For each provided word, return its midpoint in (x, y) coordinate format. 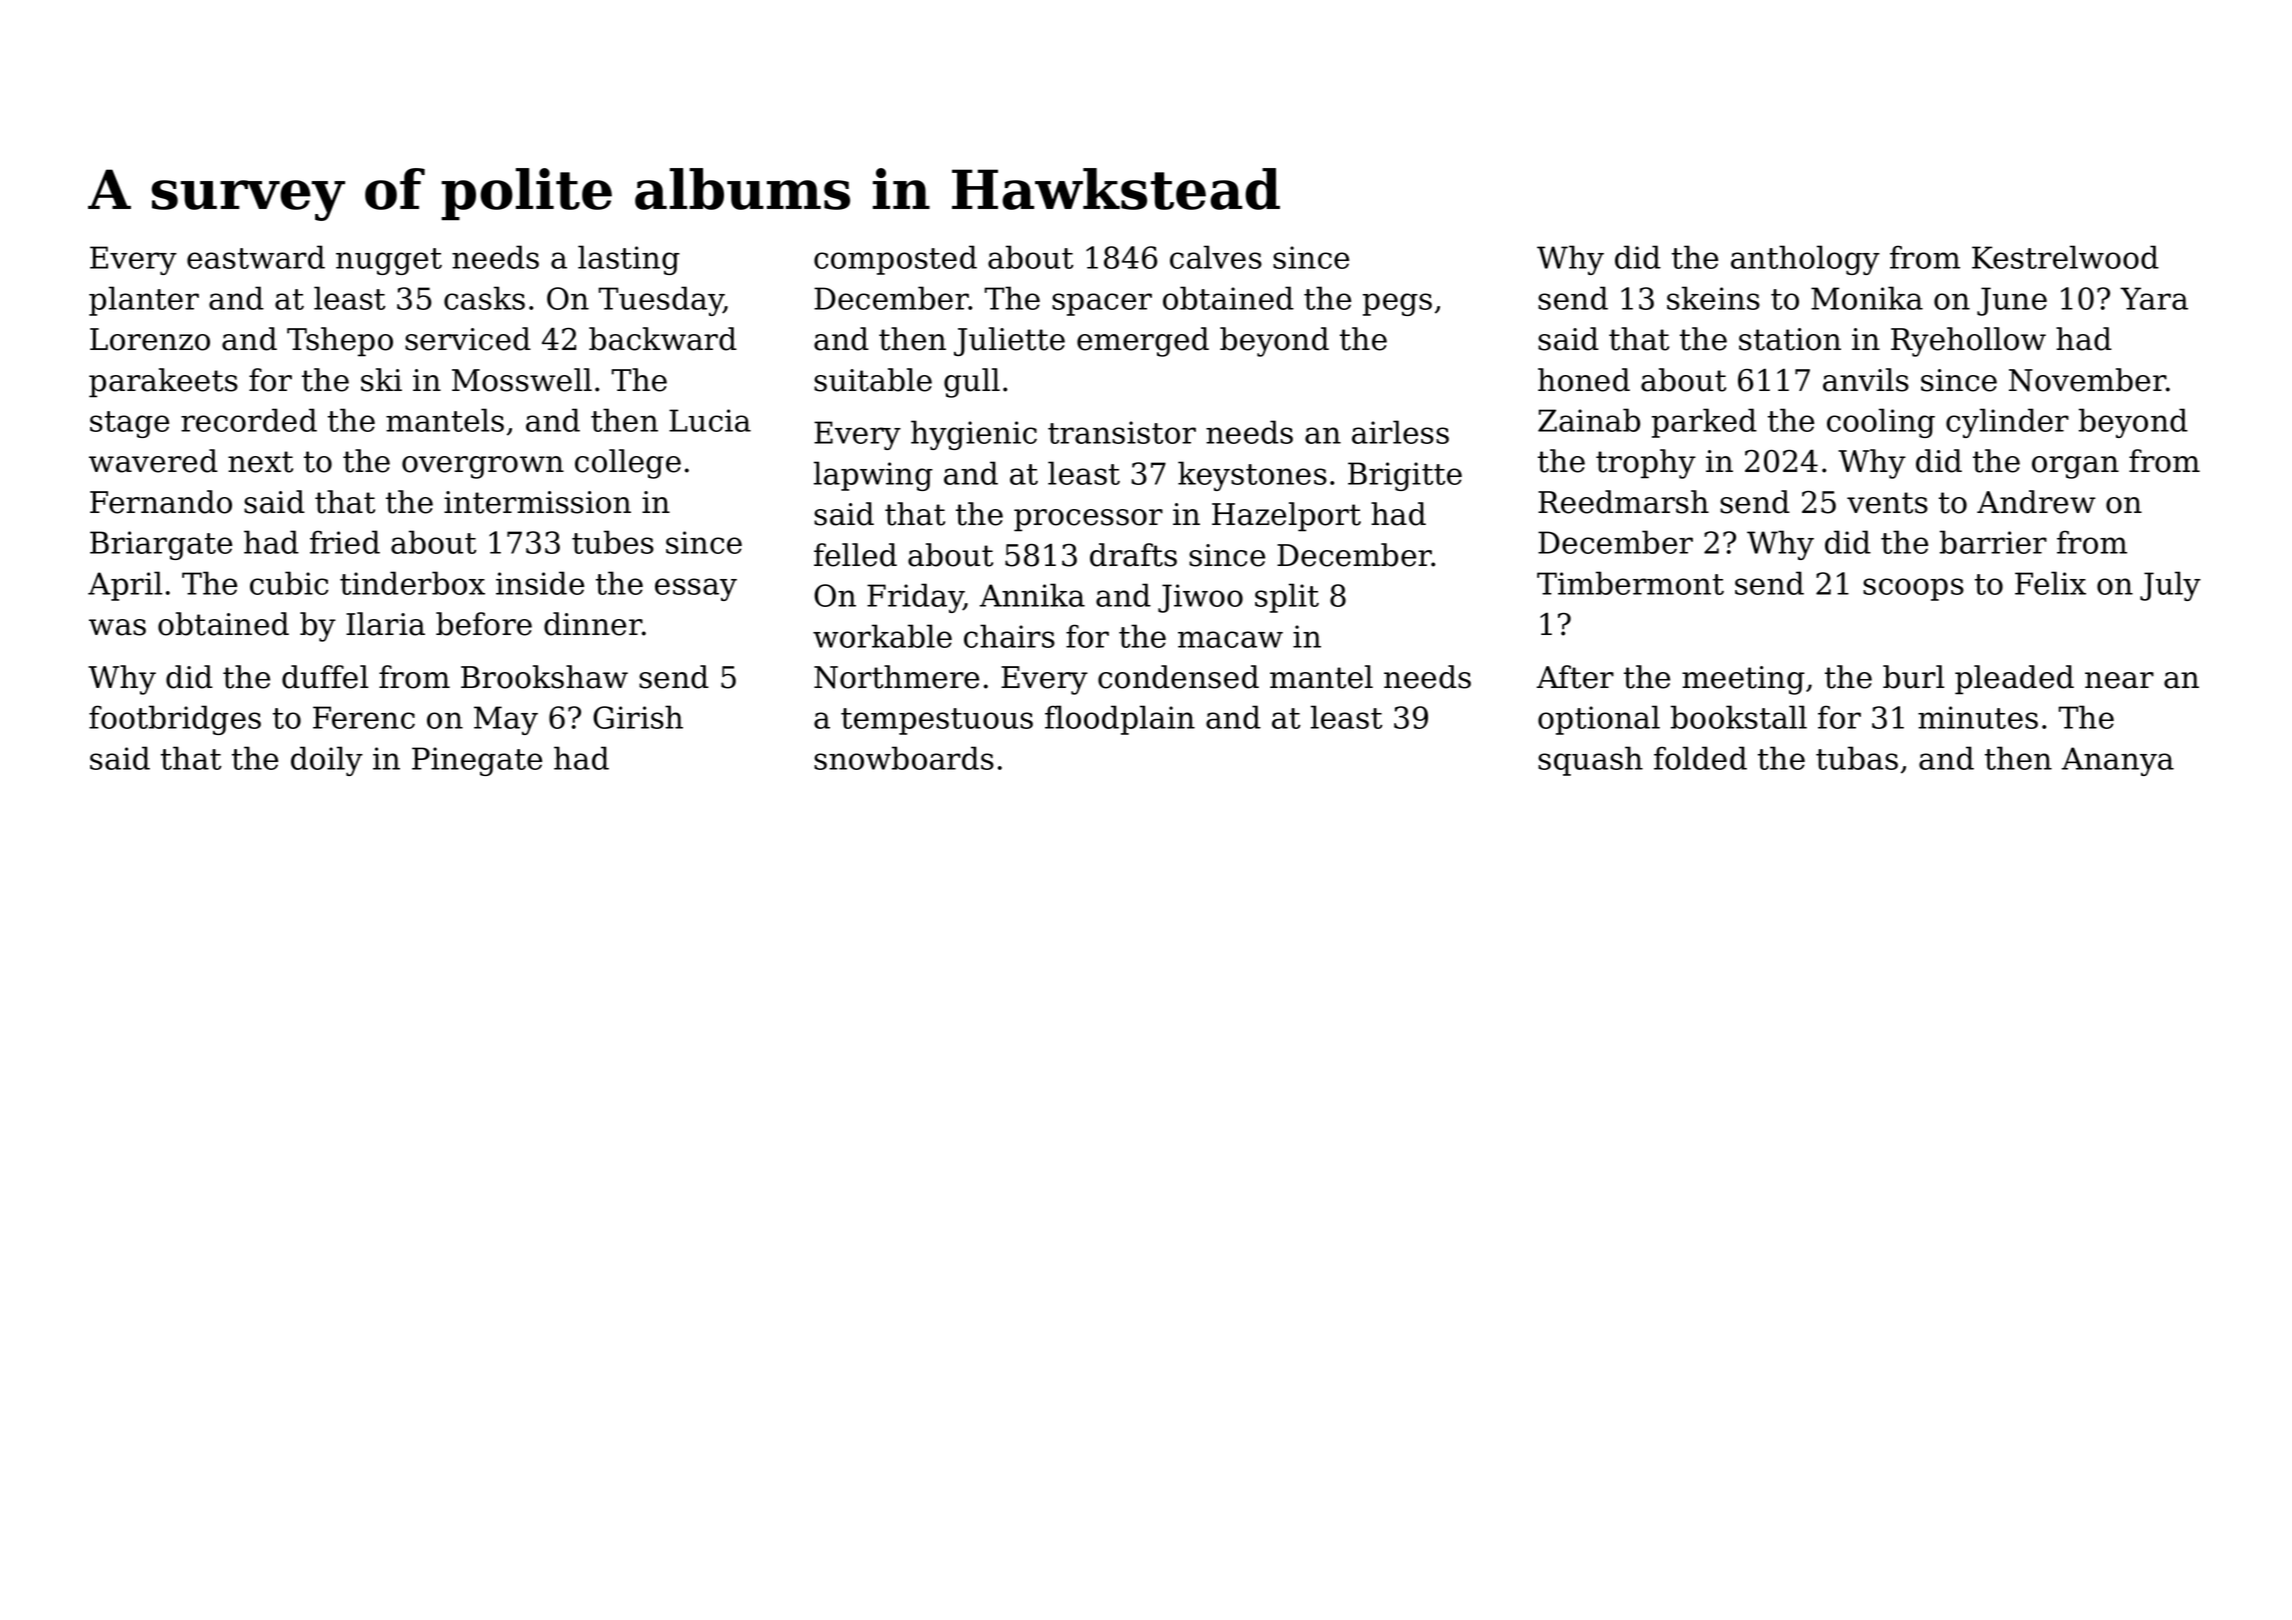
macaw (1230, 639)
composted (895, 260)
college (628, 464)
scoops (1913, 589)
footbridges (175, 720)
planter (144, 301)
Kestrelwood (2065, 257)
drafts (1133, 555)
